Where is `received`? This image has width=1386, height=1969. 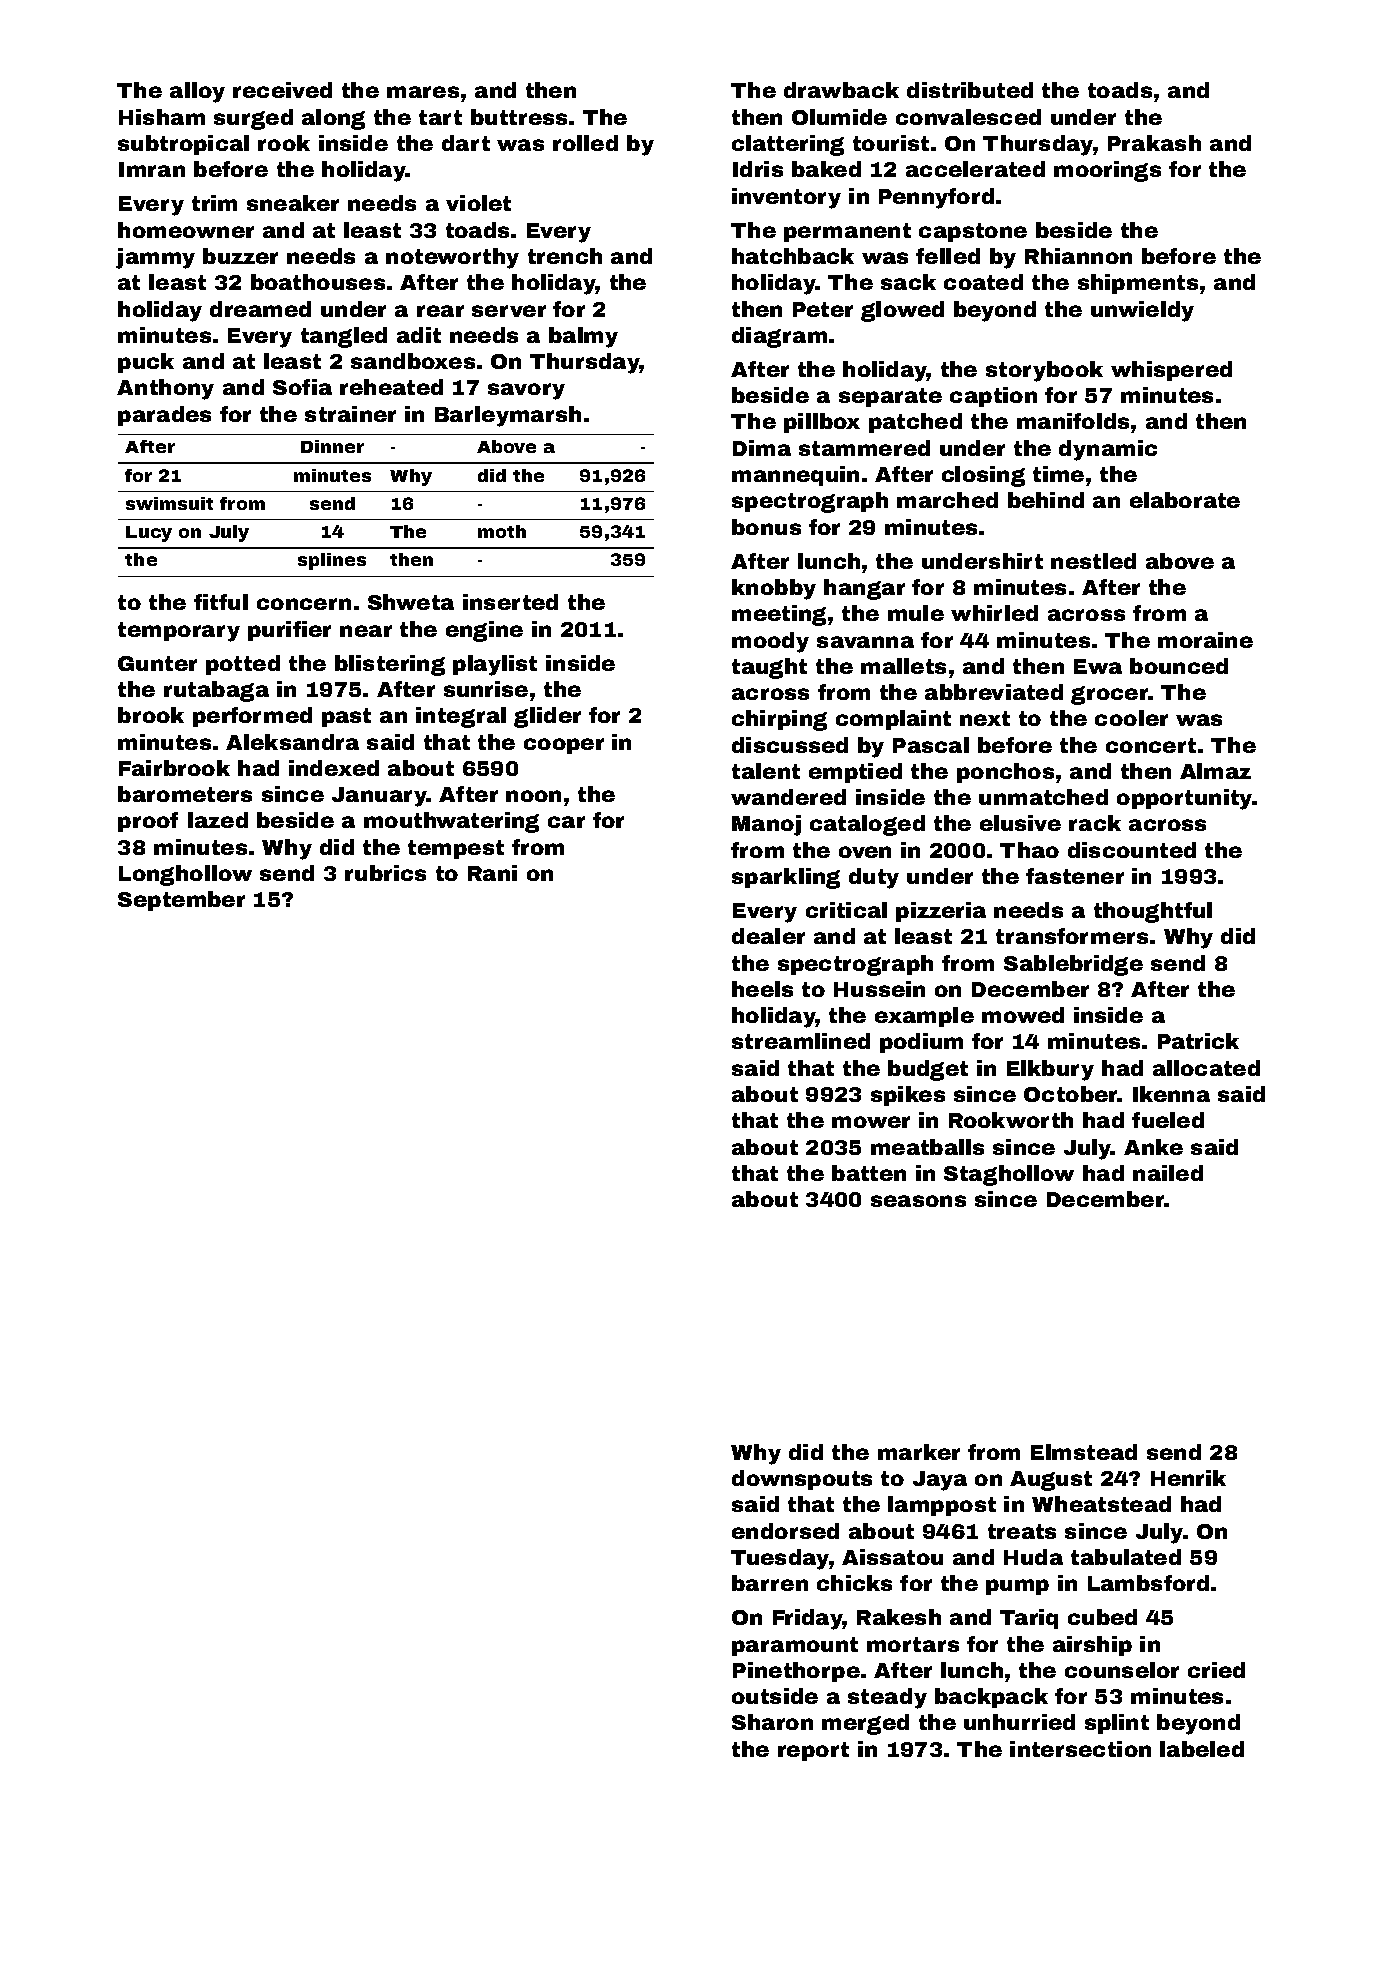
received is located at coordinates (282, 90).
